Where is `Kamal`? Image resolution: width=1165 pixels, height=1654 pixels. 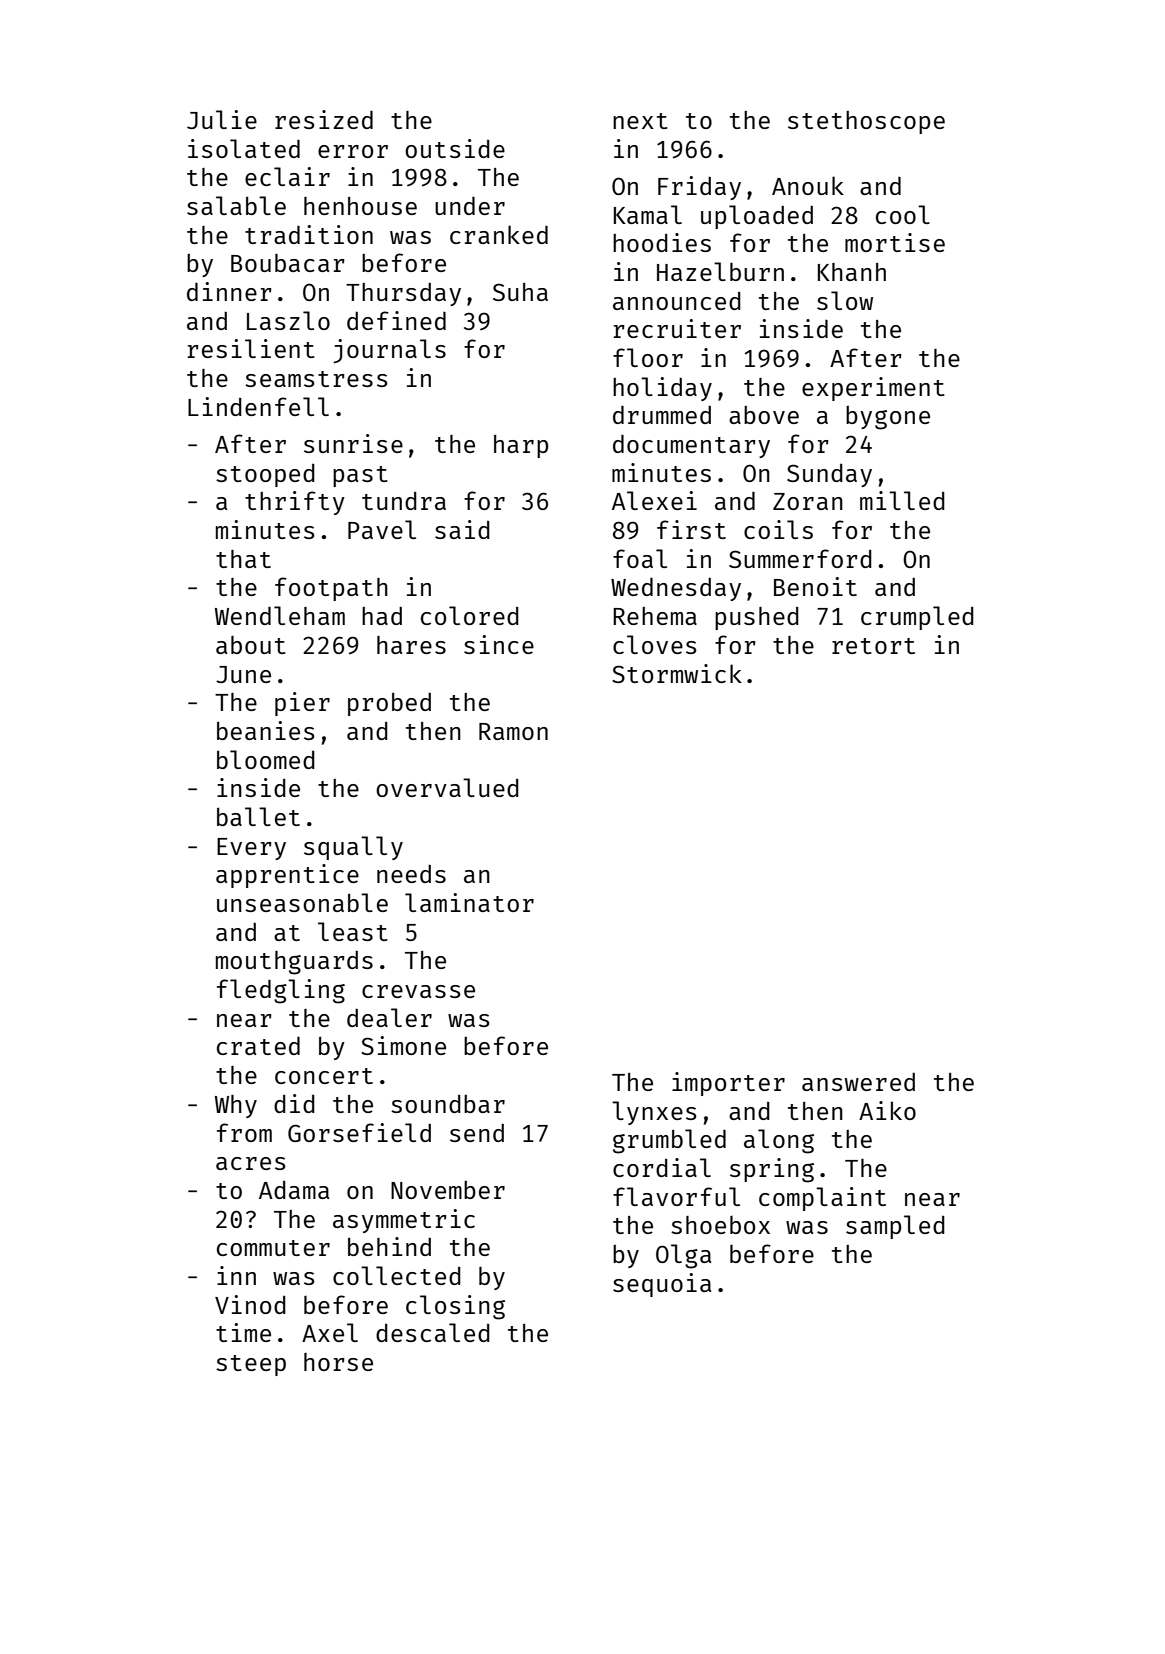
Kamal is located at coordinates (648, 214).
